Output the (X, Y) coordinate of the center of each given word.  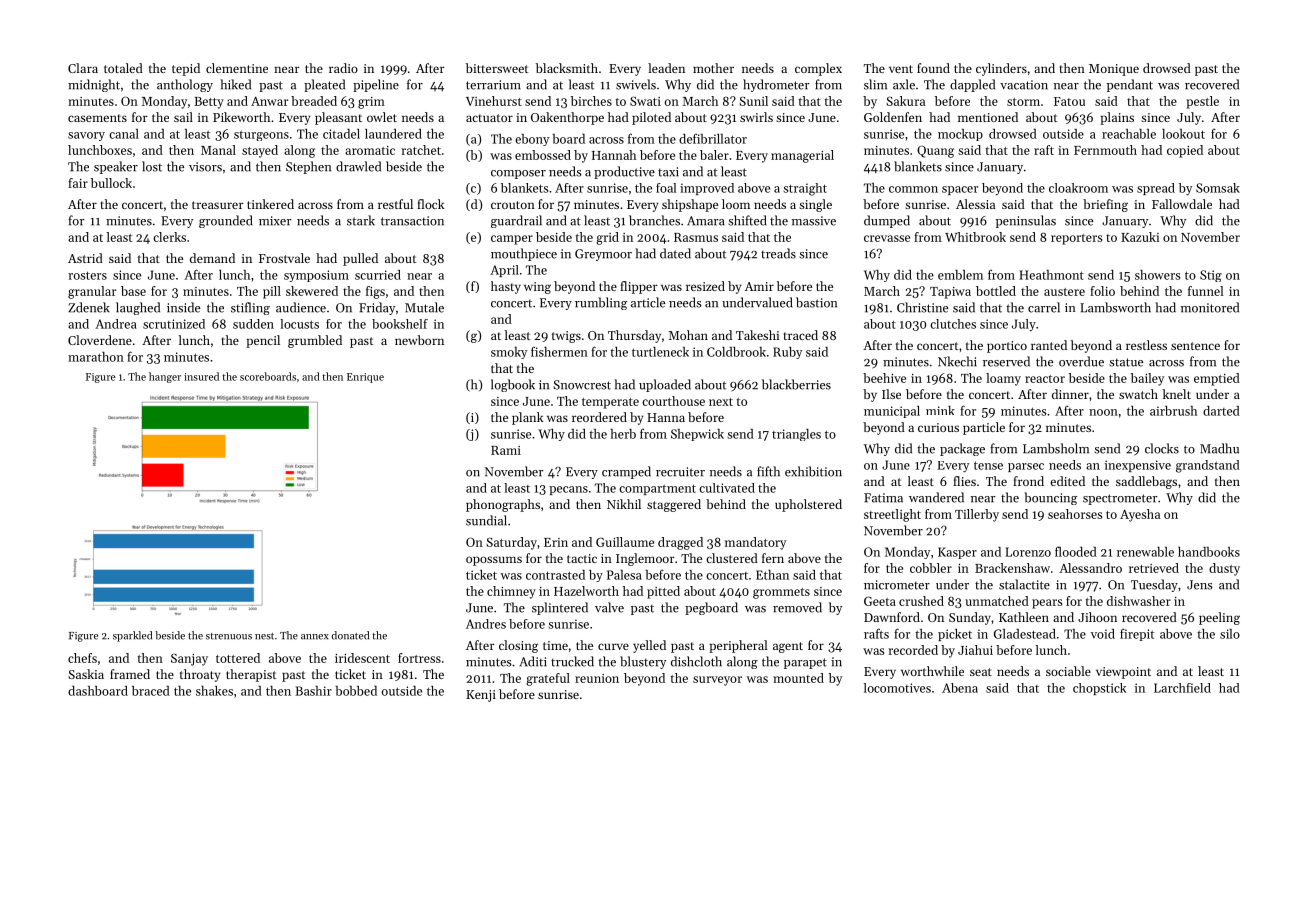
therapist (251, 675)
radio (343, 68)
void (1103, 634)
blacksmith (567, 68)
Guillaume (625, 542)
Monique (1114, 70)
